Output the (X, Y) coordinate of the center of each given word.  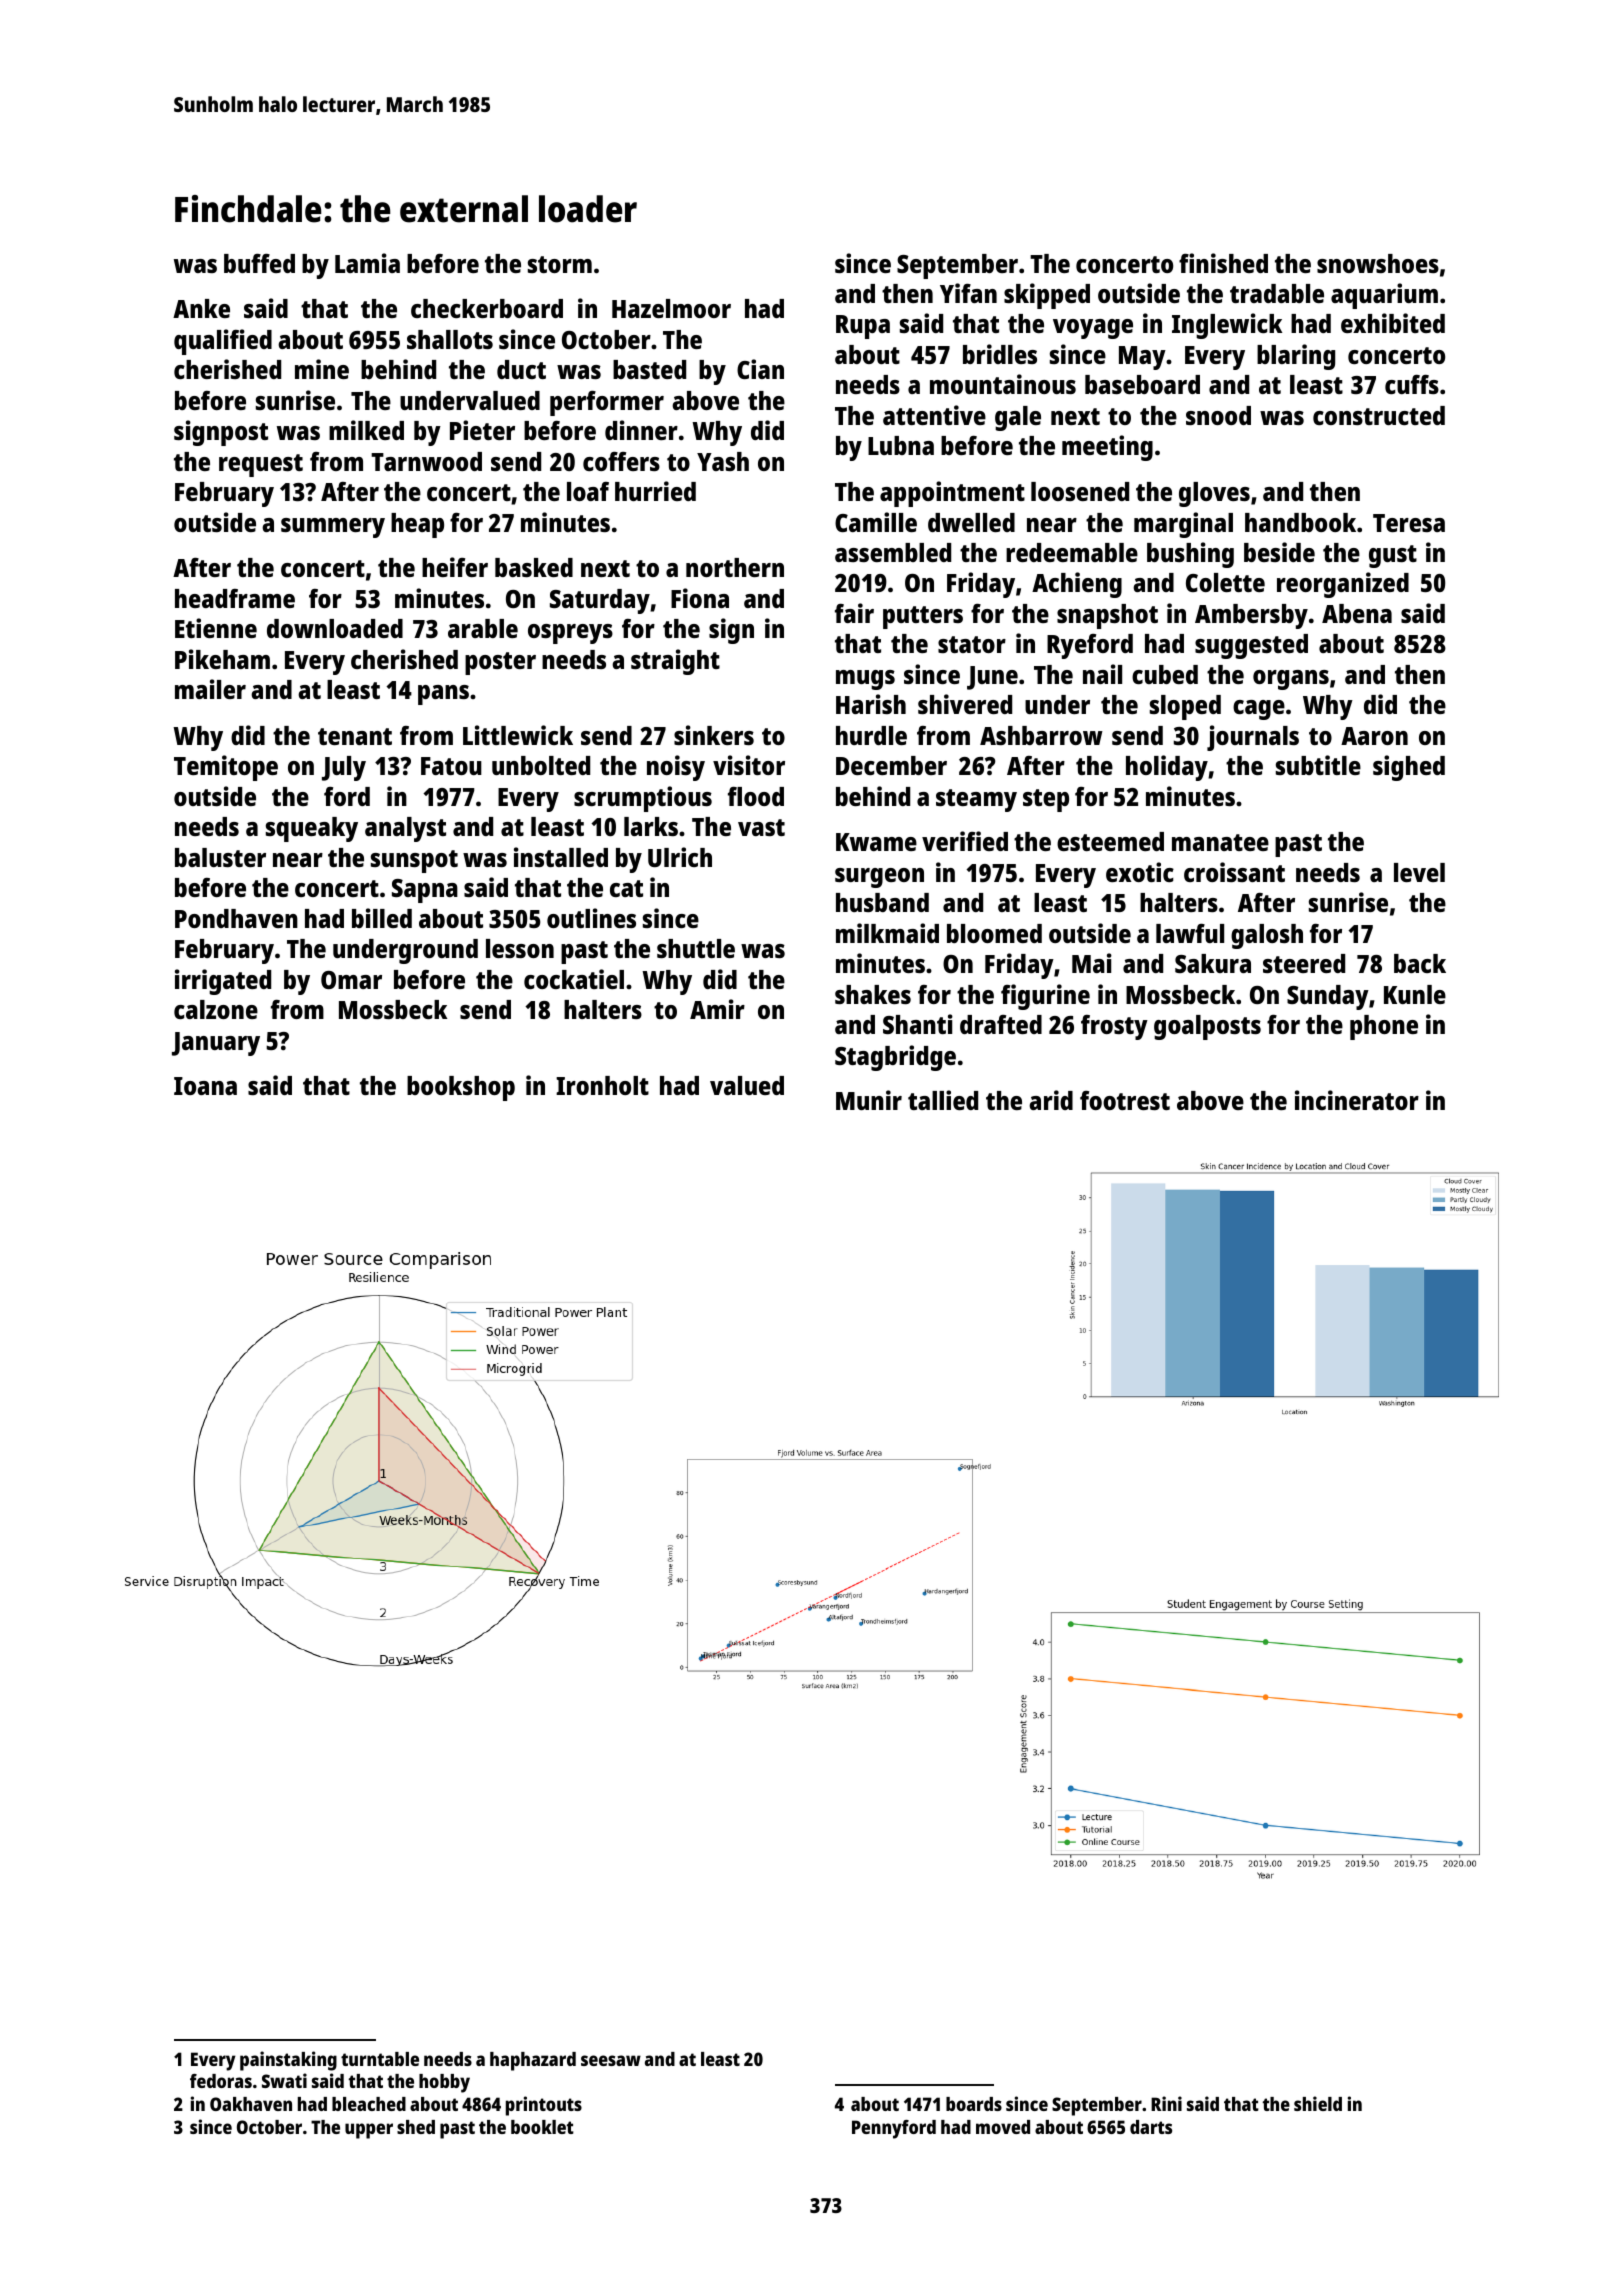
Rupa (863, 327)
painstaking (288, 2061)
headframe (235, 598)
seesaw (611, 2060)
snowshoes (1378, 263)
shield (1318, 2103)
